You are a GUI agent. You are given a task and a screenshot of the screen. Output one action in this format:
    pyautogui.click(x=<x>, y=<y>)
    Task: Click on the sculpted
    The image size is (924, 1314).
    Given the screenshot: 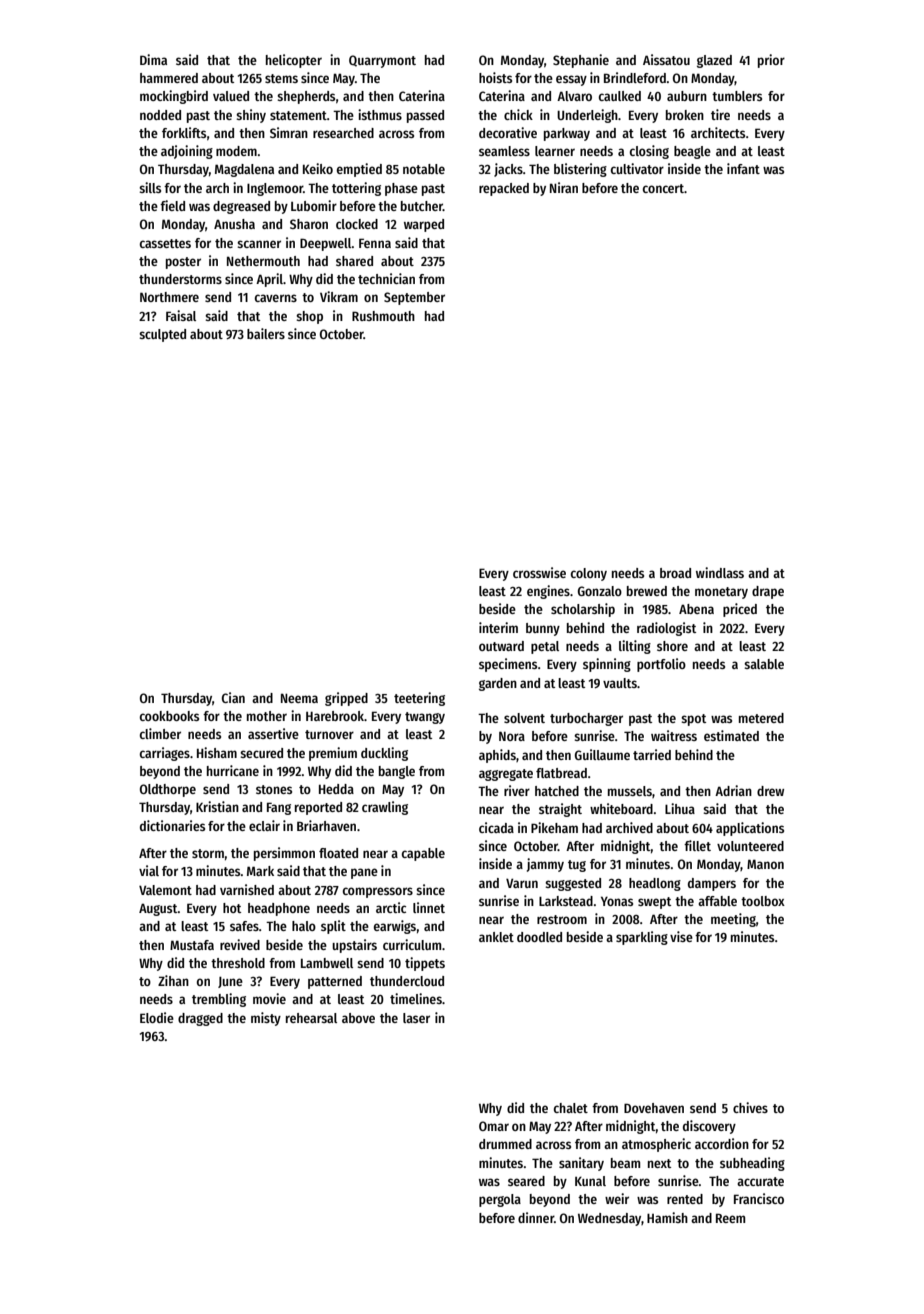 What is the action you would take?
    pyautogui.click(x=162, y=335)
